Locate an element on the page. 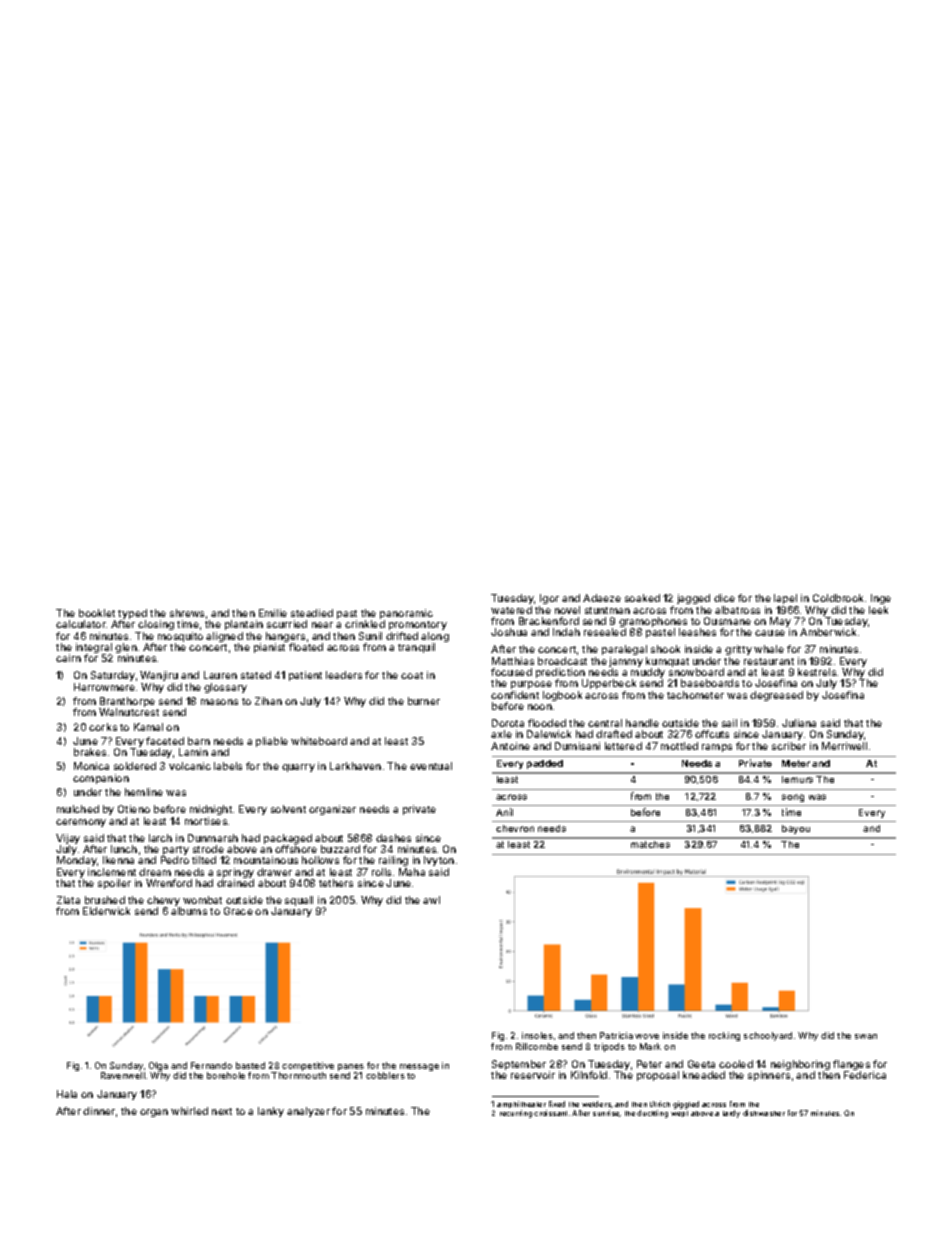 This page has width=952, height=1233. Igor is located at coordinates (549, 599).
